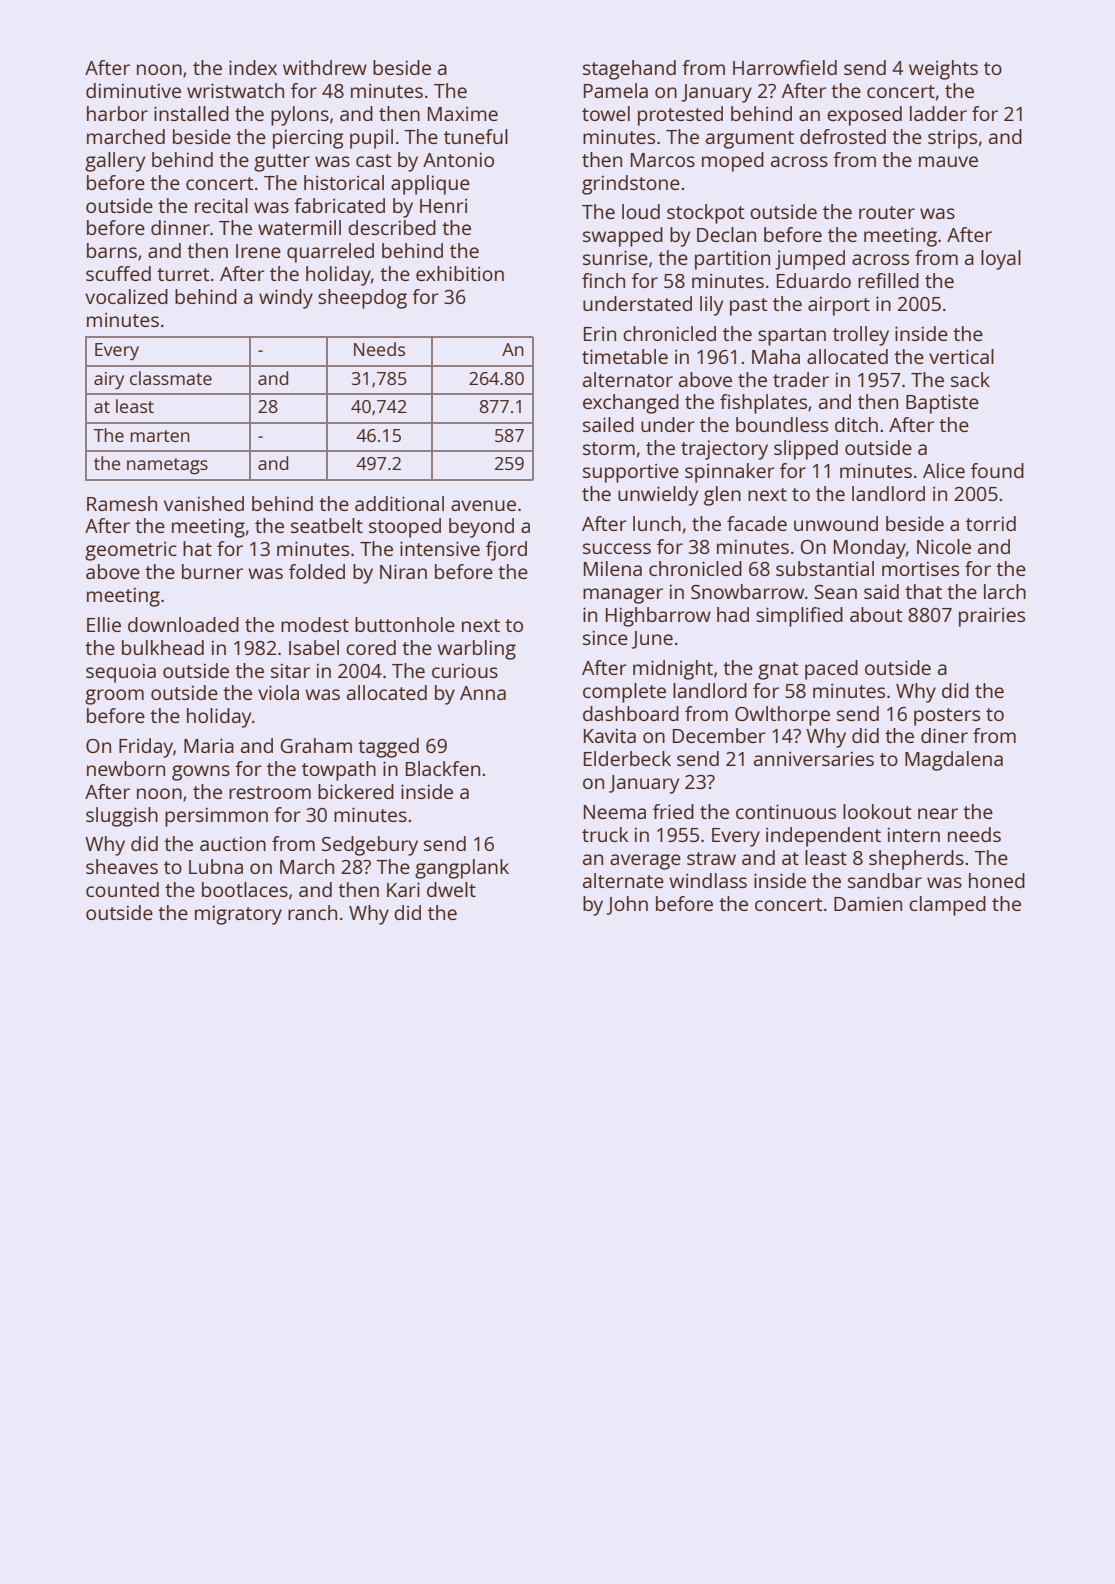 This image has width=1115, height=1584. Describe the element at coordinates (314, 647) in the image. I see `Isabel` at that location.
